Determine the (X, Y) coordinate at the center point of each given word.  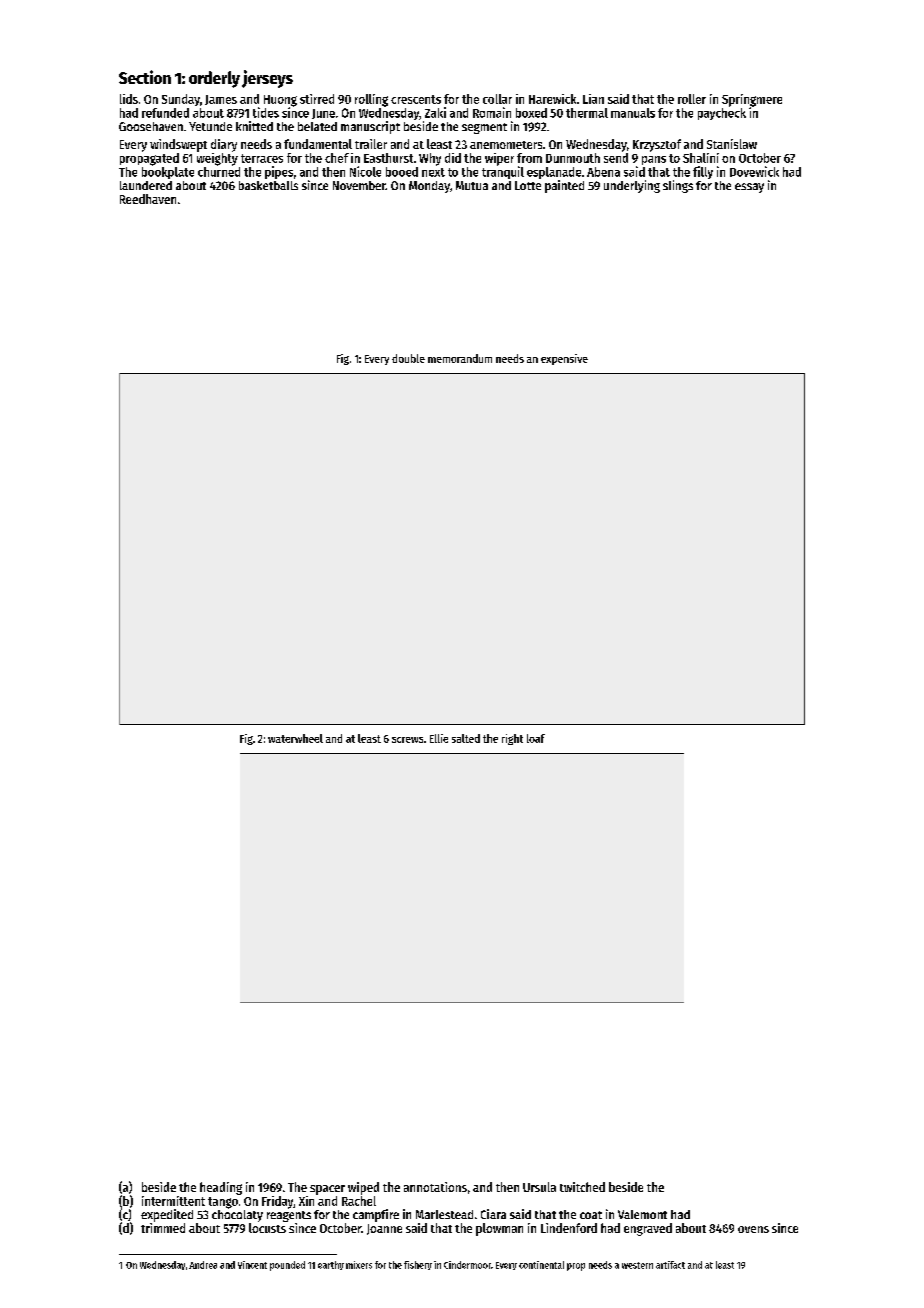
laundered (146, 185)
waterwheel (295, 738)
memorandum (460, 358)
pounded (287, 1266)
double (408, 358)
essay (749, 188)
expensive (564, 359)
